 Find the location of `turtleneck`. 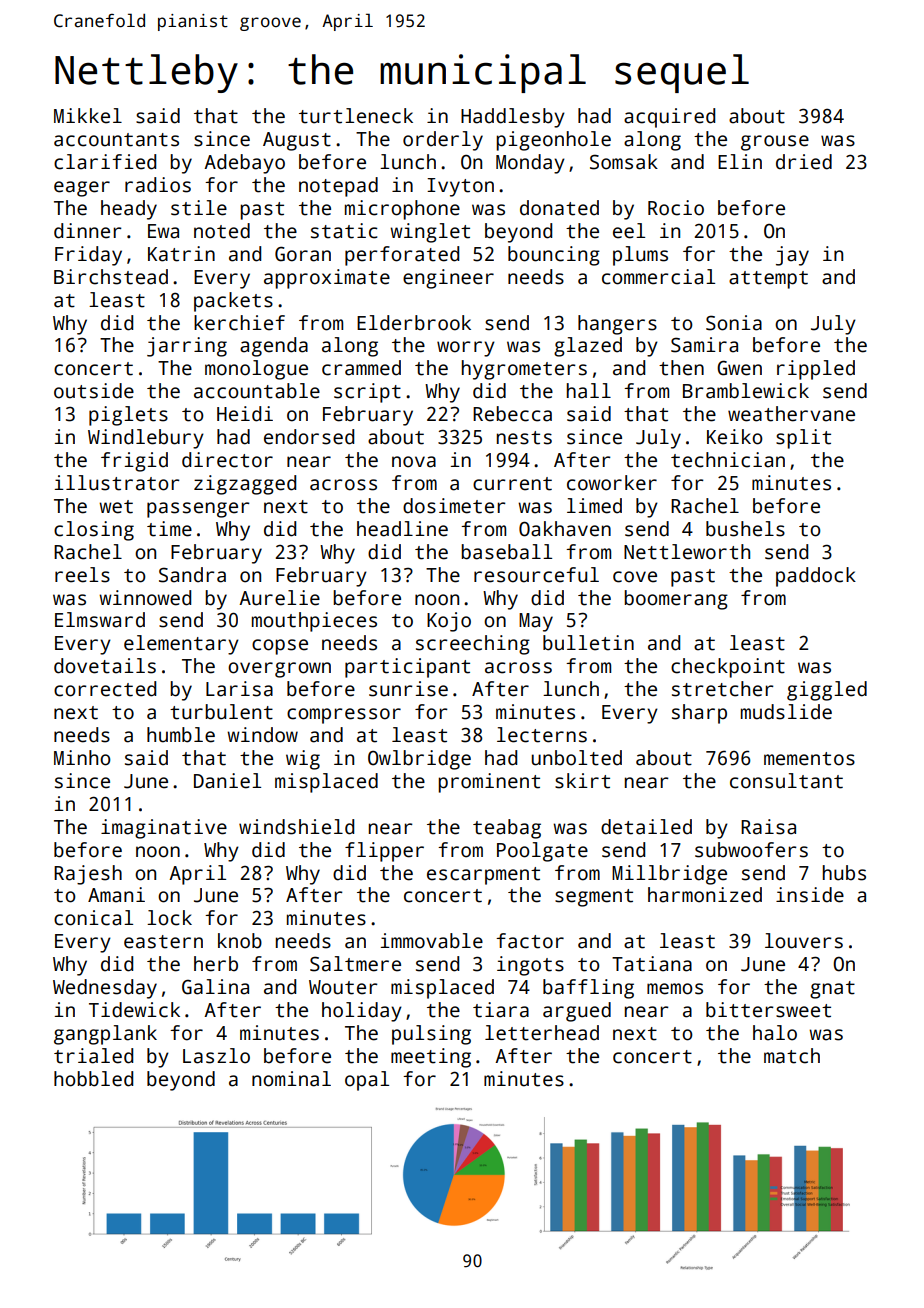

turtleneck is located at coordinates (356, 116).
